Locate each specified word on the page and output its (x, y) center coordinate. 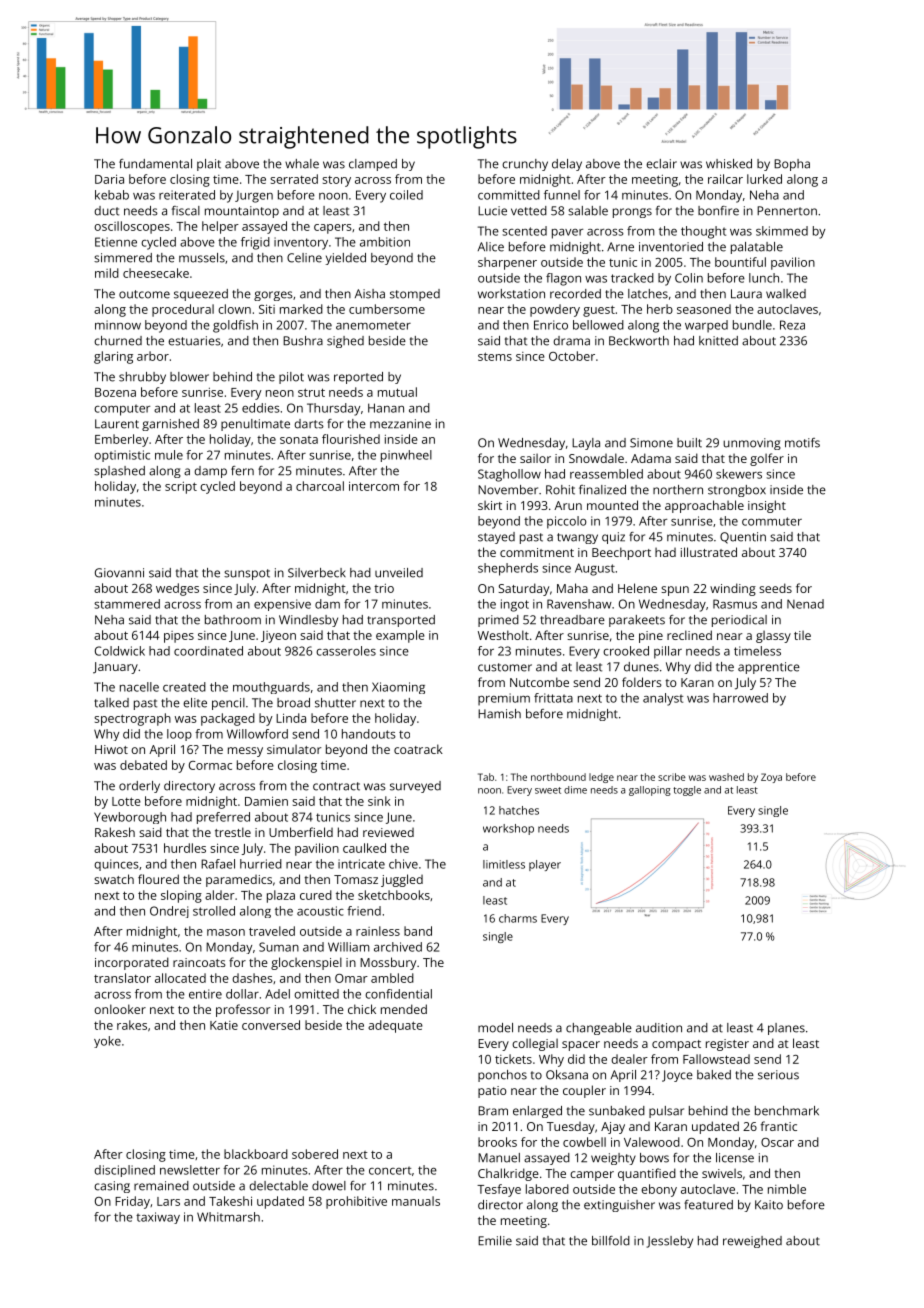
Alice (491, 247)
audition (659, 1028)
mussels (202, 258)
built (689, 443)
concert (390, 1170)
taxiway (158, 1218)
